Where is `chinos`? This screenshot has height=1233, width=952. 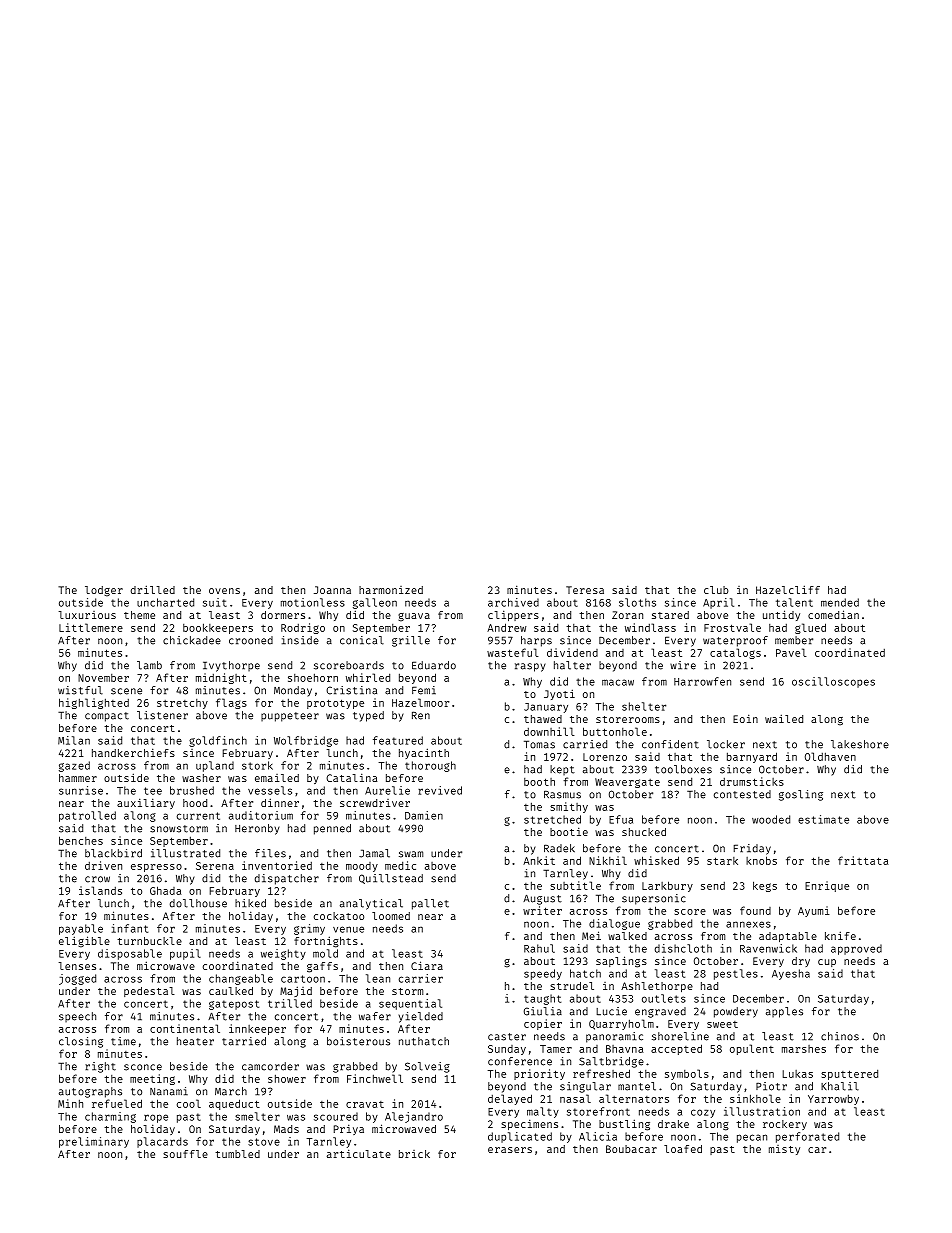
chinos is located at coordinates (840, 1036).
